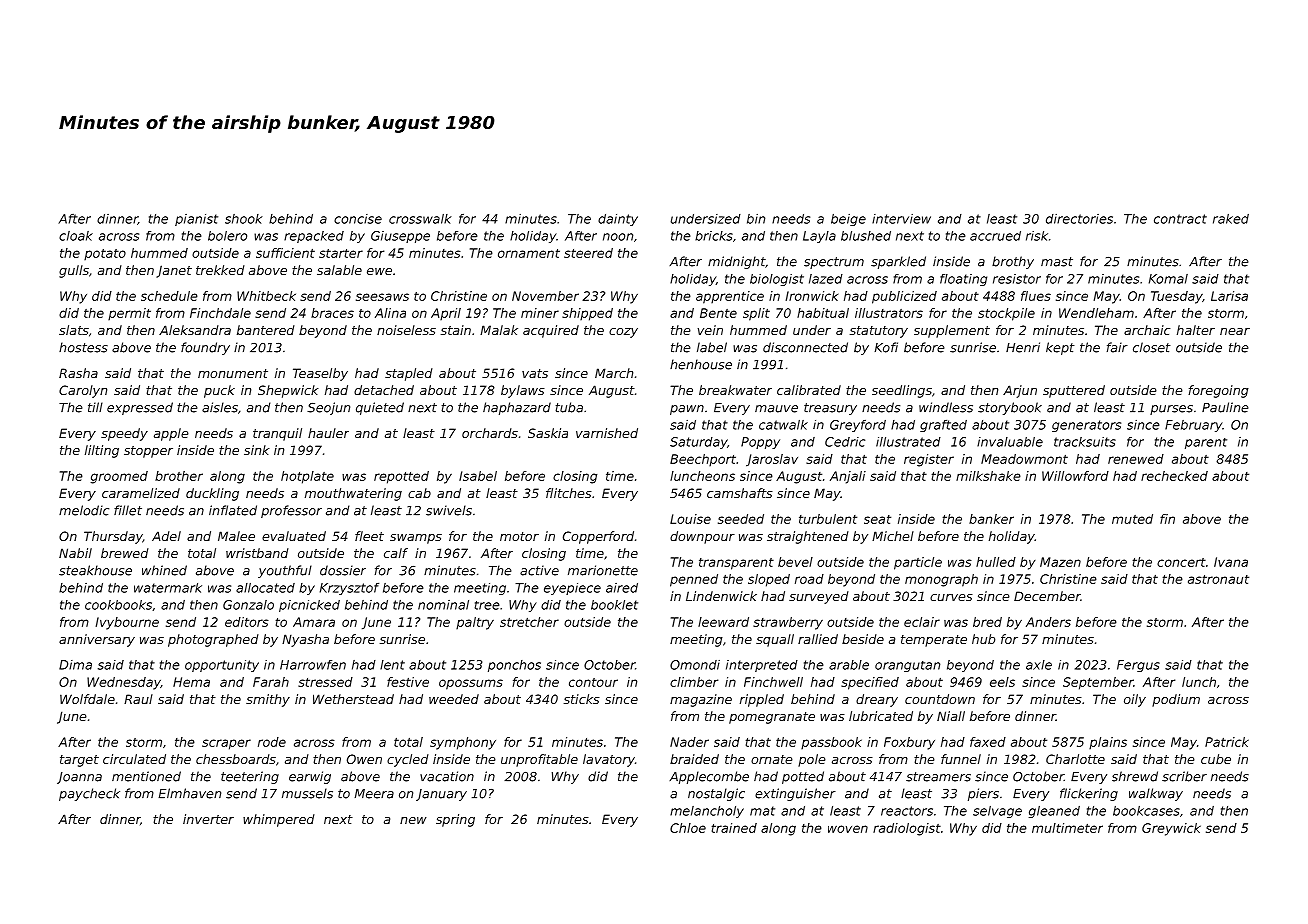 The image size is (1308, 924). I want to click on shook, so click(244, 219).
